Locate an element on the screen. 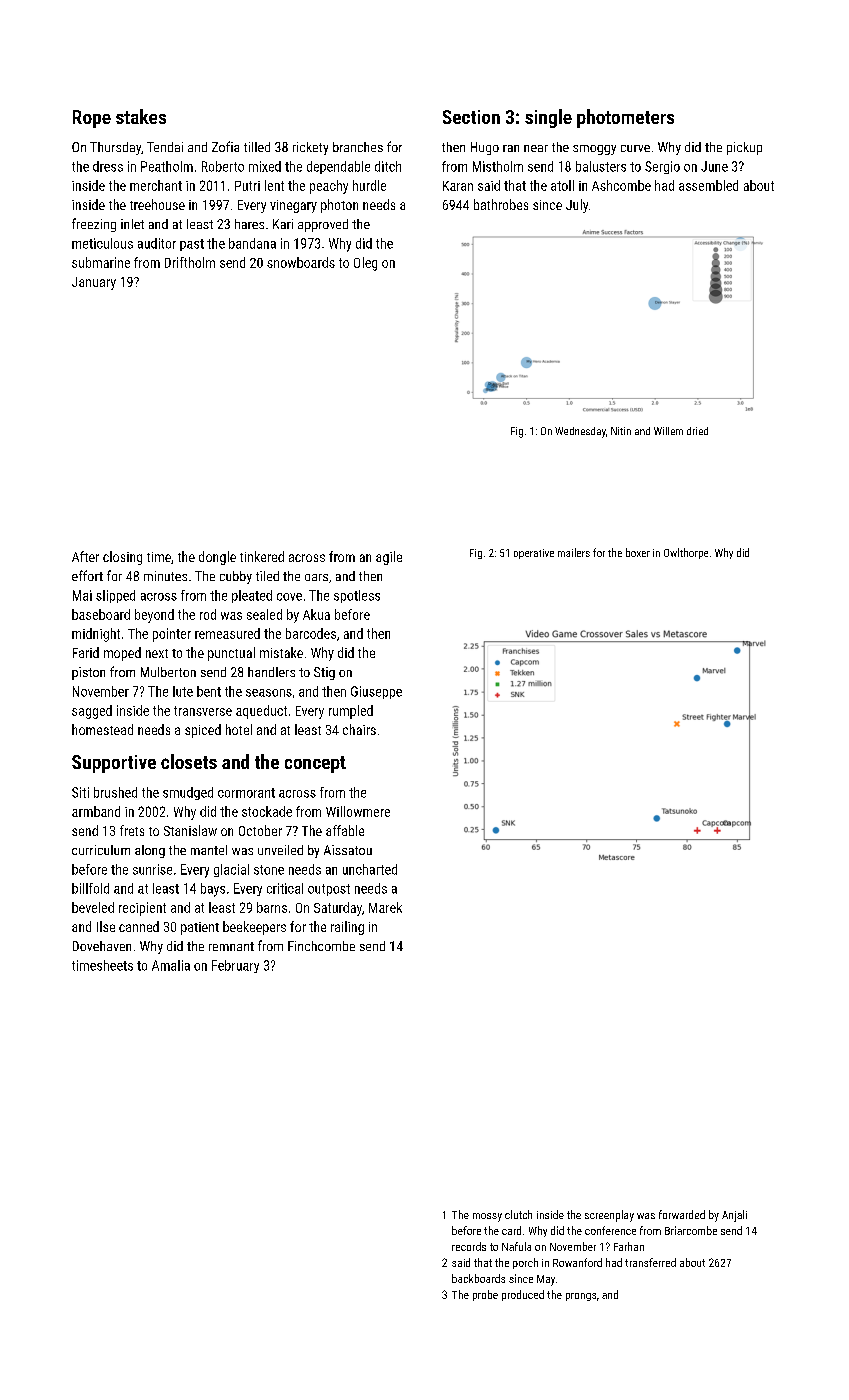  forwarded is located at coordinates (682, 1214).
